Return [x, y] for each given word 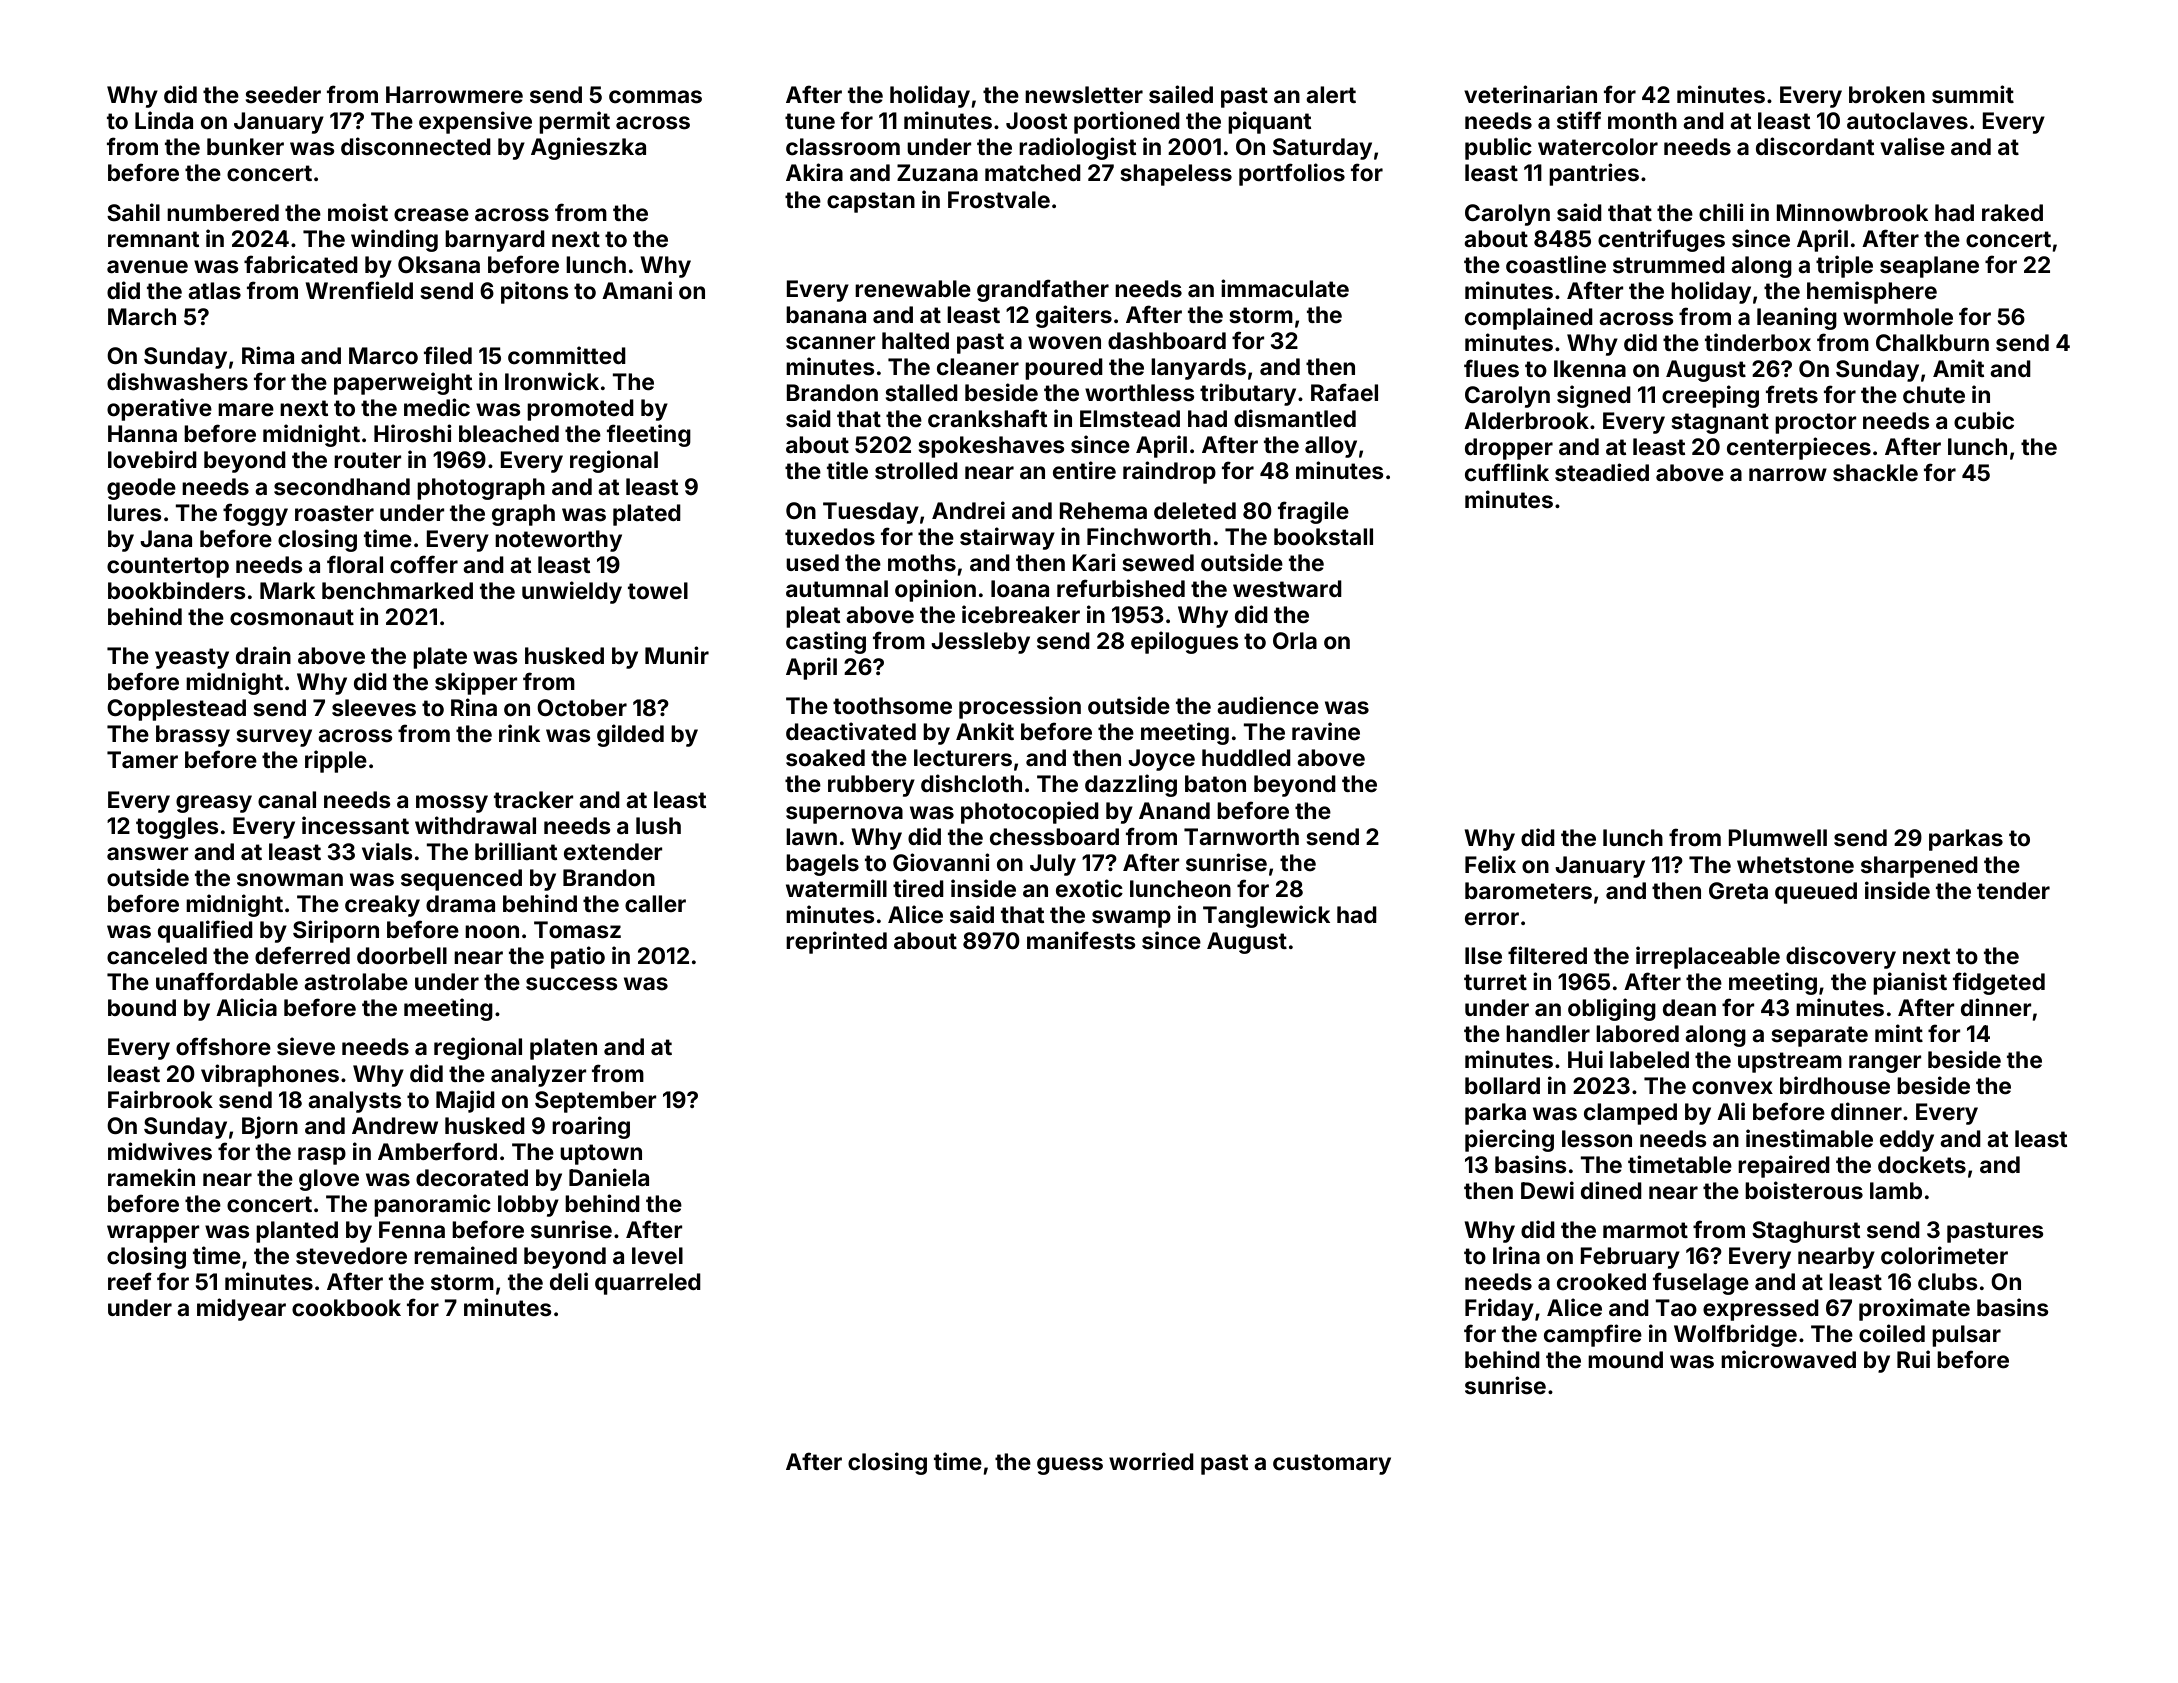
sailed [1181, 94]
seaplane [1929, 267]
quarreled [648, 1284]
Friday [1499, 1309]
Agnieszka [588, 148]
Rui [1913, 1359]
